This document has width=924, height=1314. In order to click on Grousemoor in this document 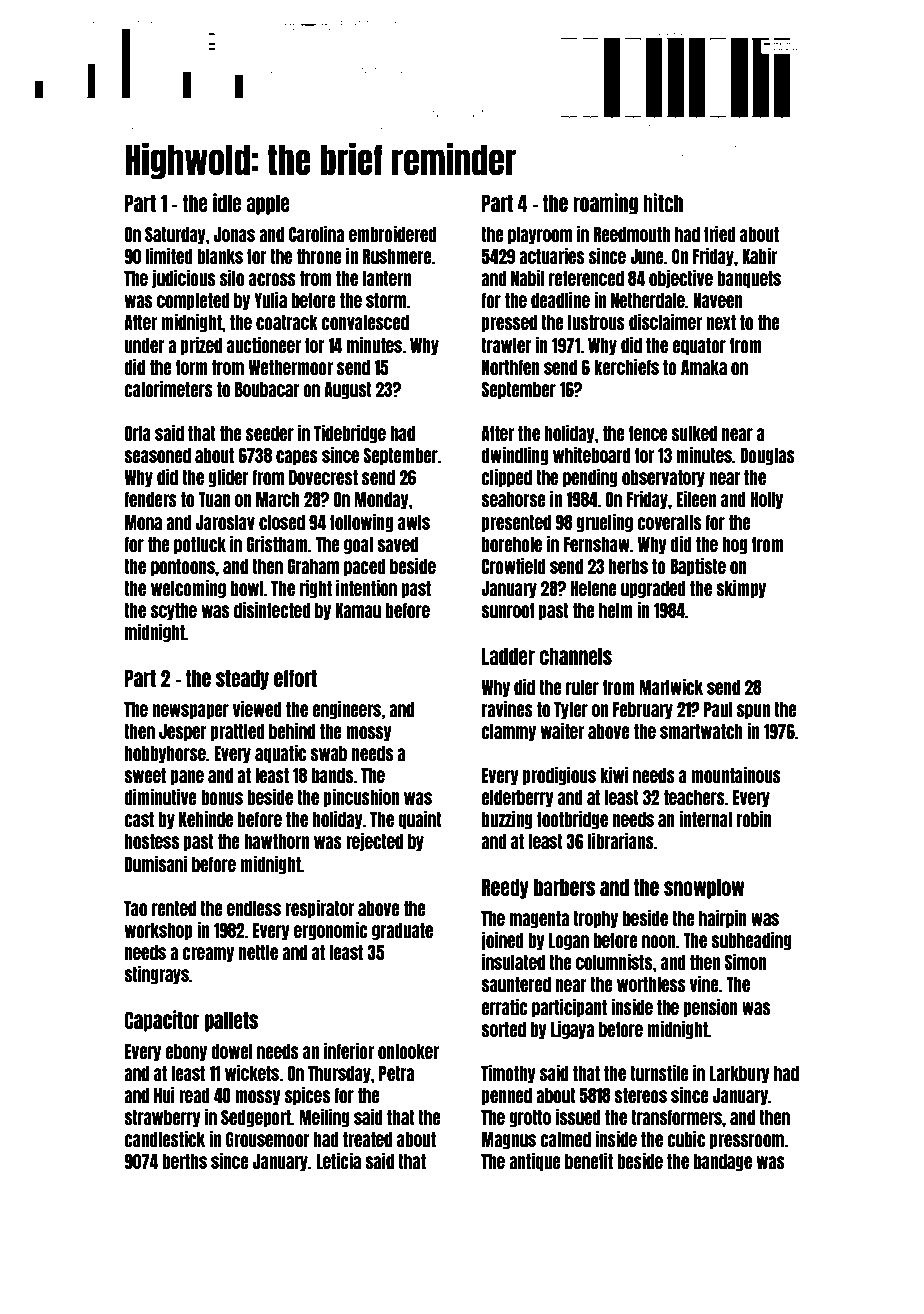, I will do `click(267, 1139)`.
